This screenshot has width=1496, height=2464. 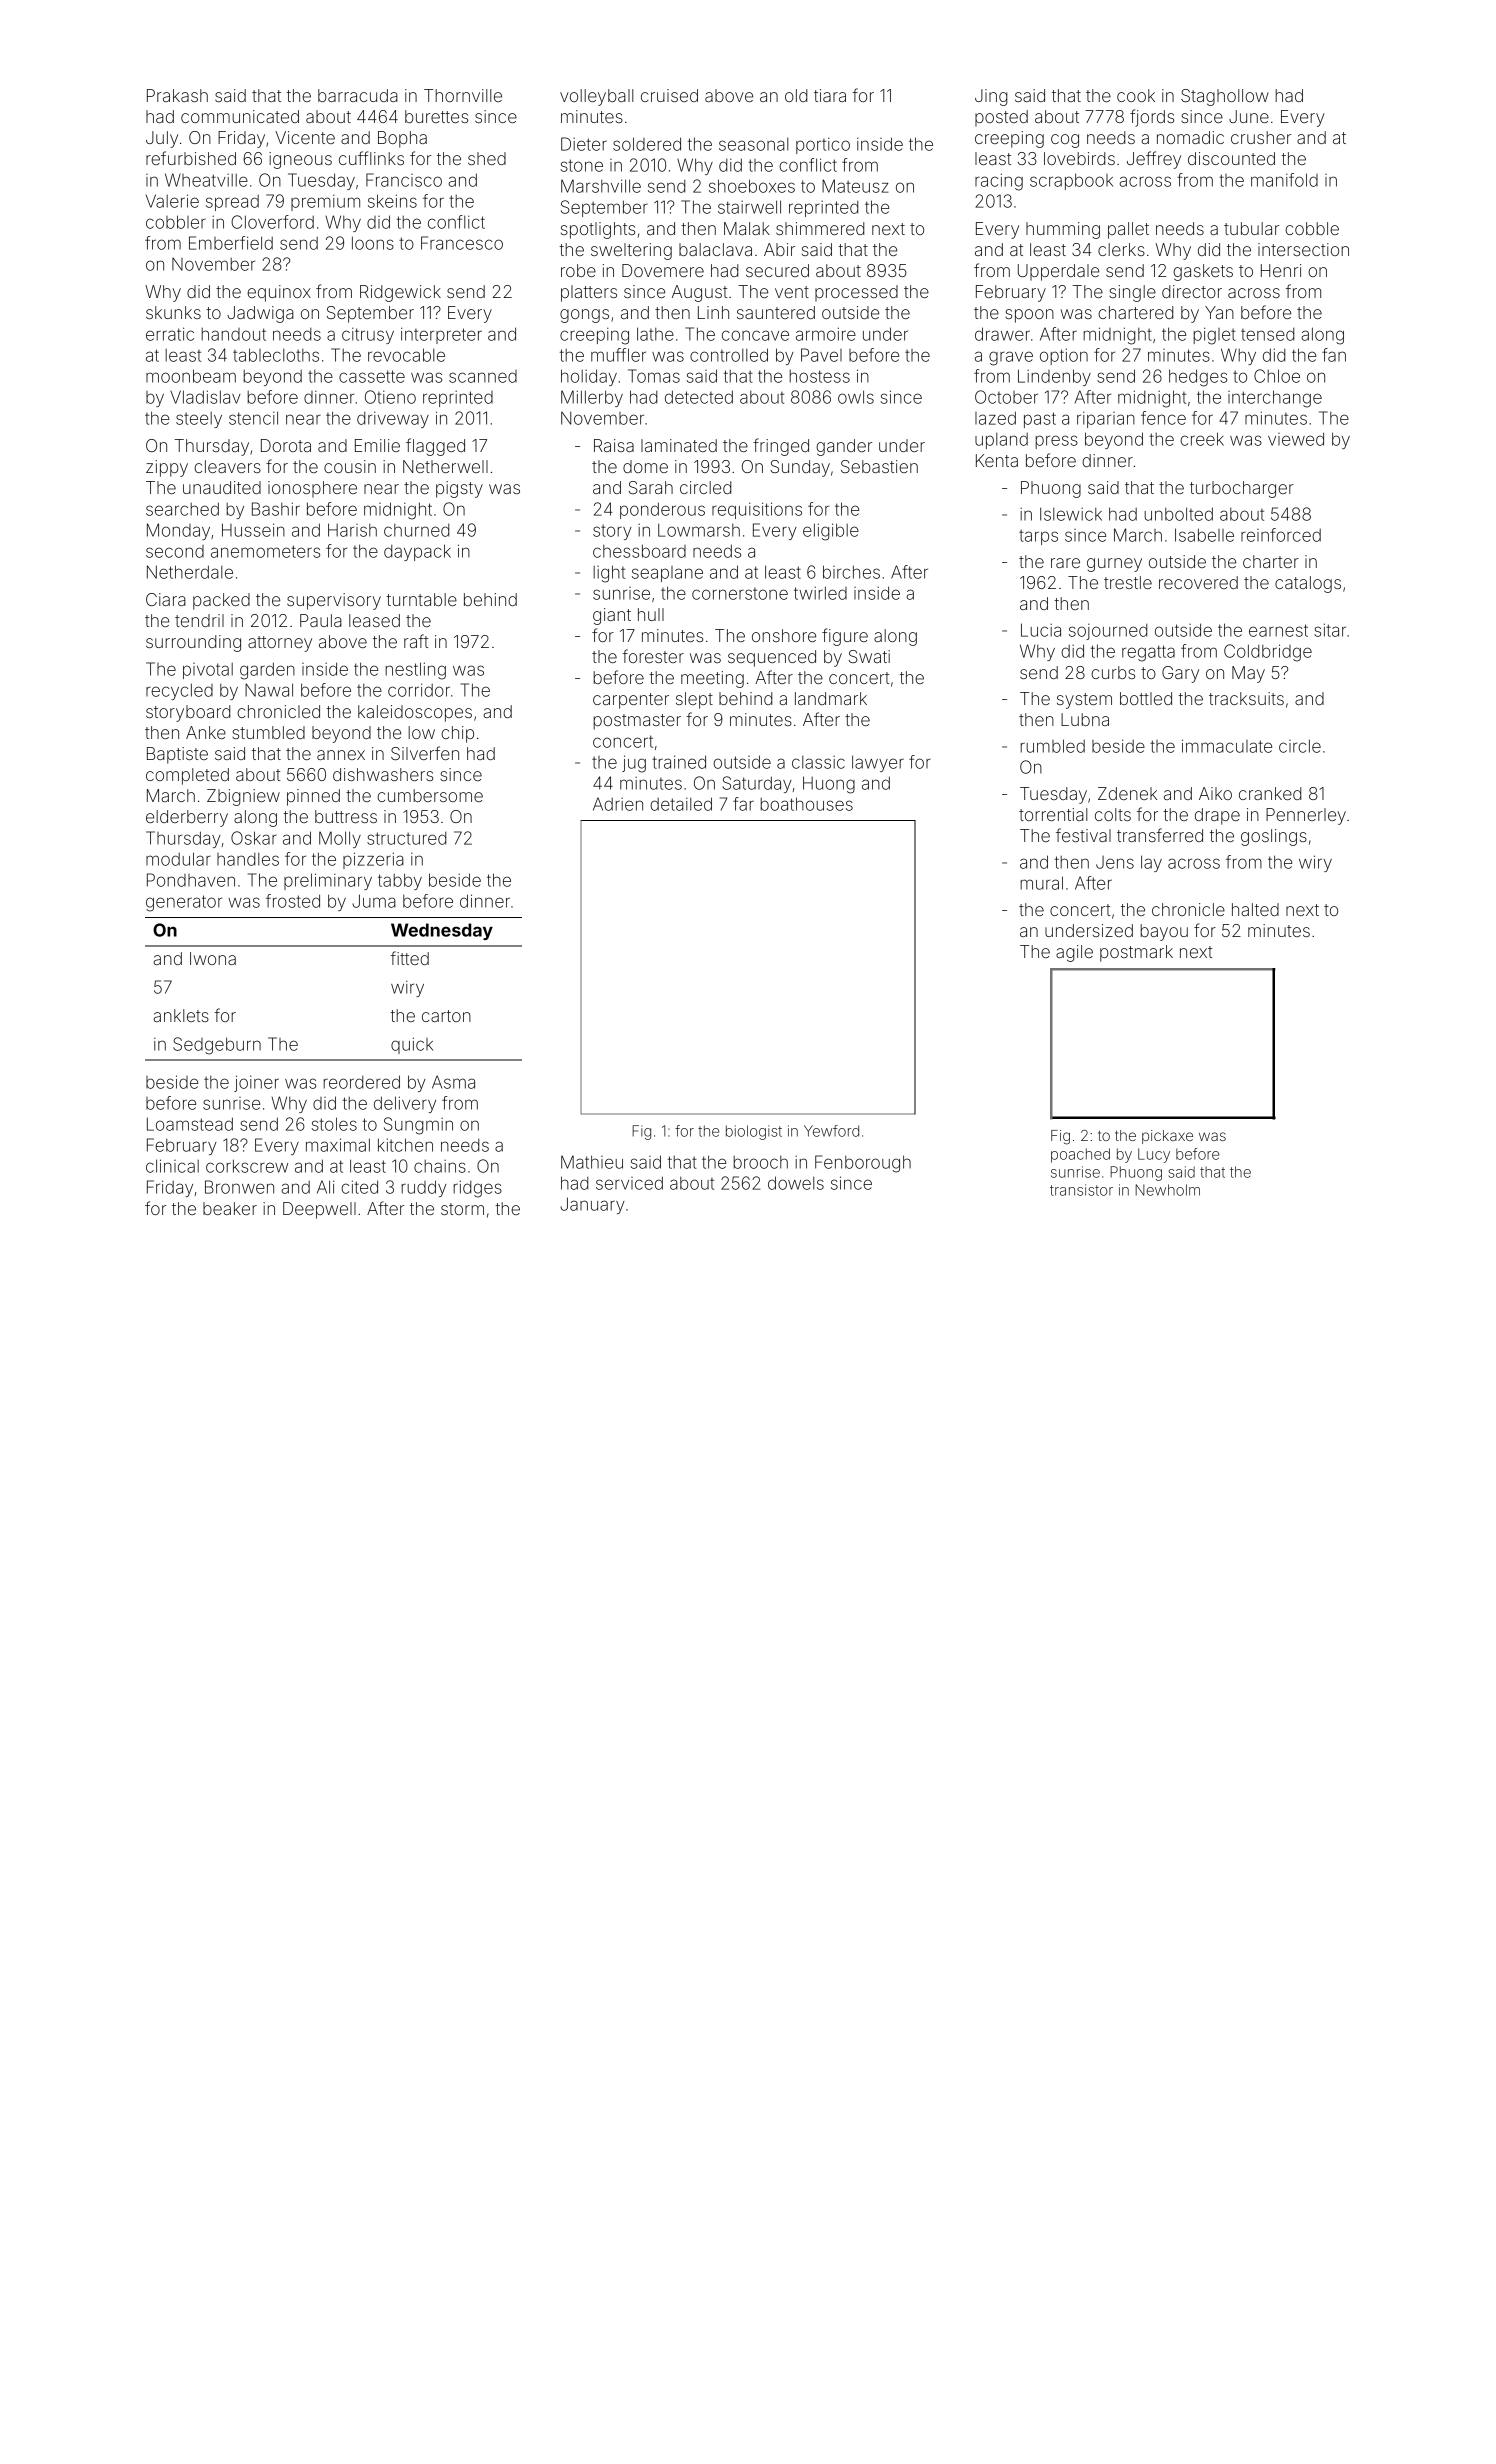 What do you see at coordinates (232, 203) in the screenshot?
I see `spread` at bounding box center [232, 203].
